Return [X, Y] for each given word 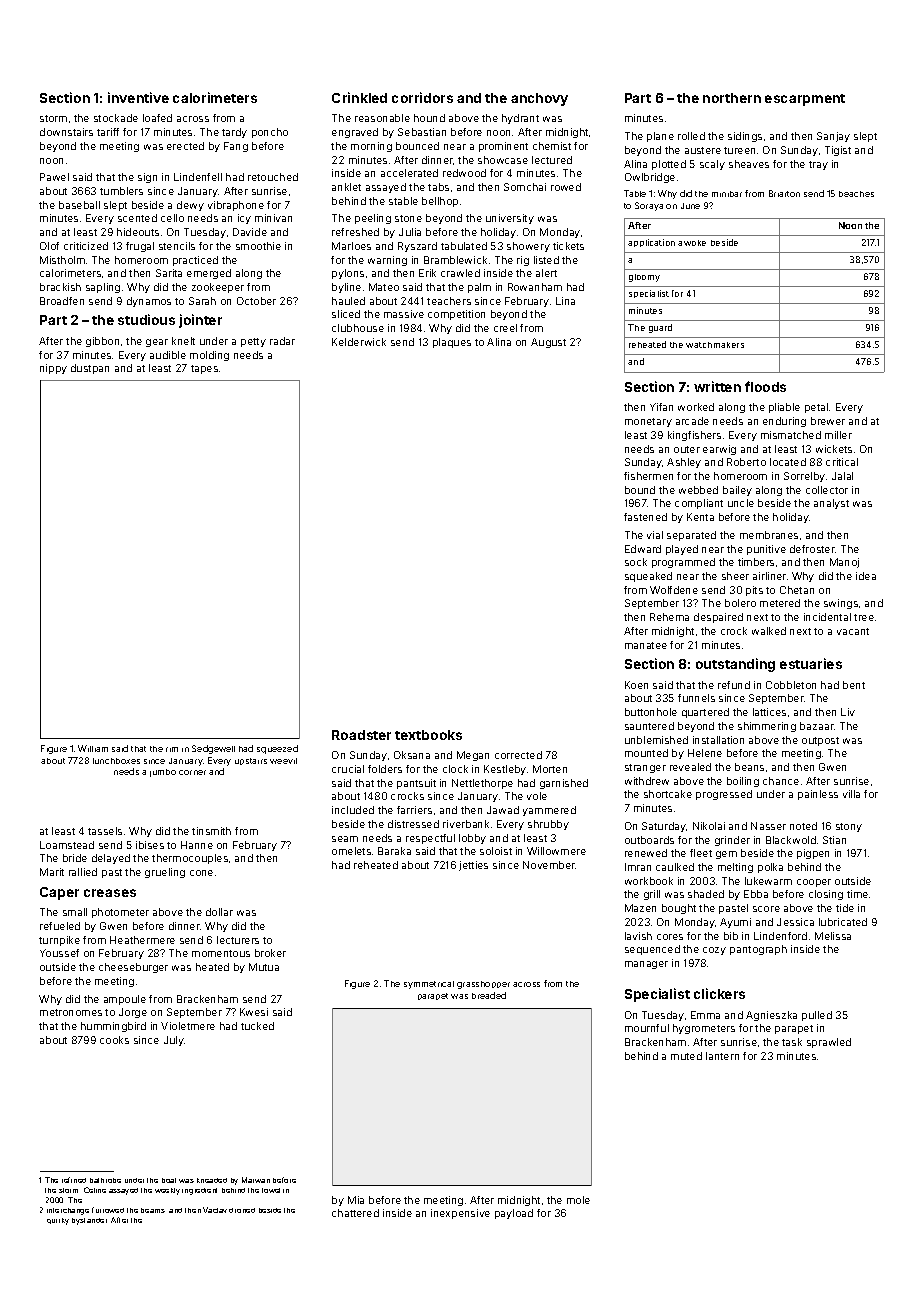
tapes [204, 369]
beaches [856, 194]
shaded [706, 894]
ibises [150, 845]
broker [270, 953]
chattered [355, 1213]
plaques [452, 343]
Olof [49, 246]
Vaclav [215, 1210]
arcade [692, 421]
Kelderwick [359, 342]
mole [578, 1200]
